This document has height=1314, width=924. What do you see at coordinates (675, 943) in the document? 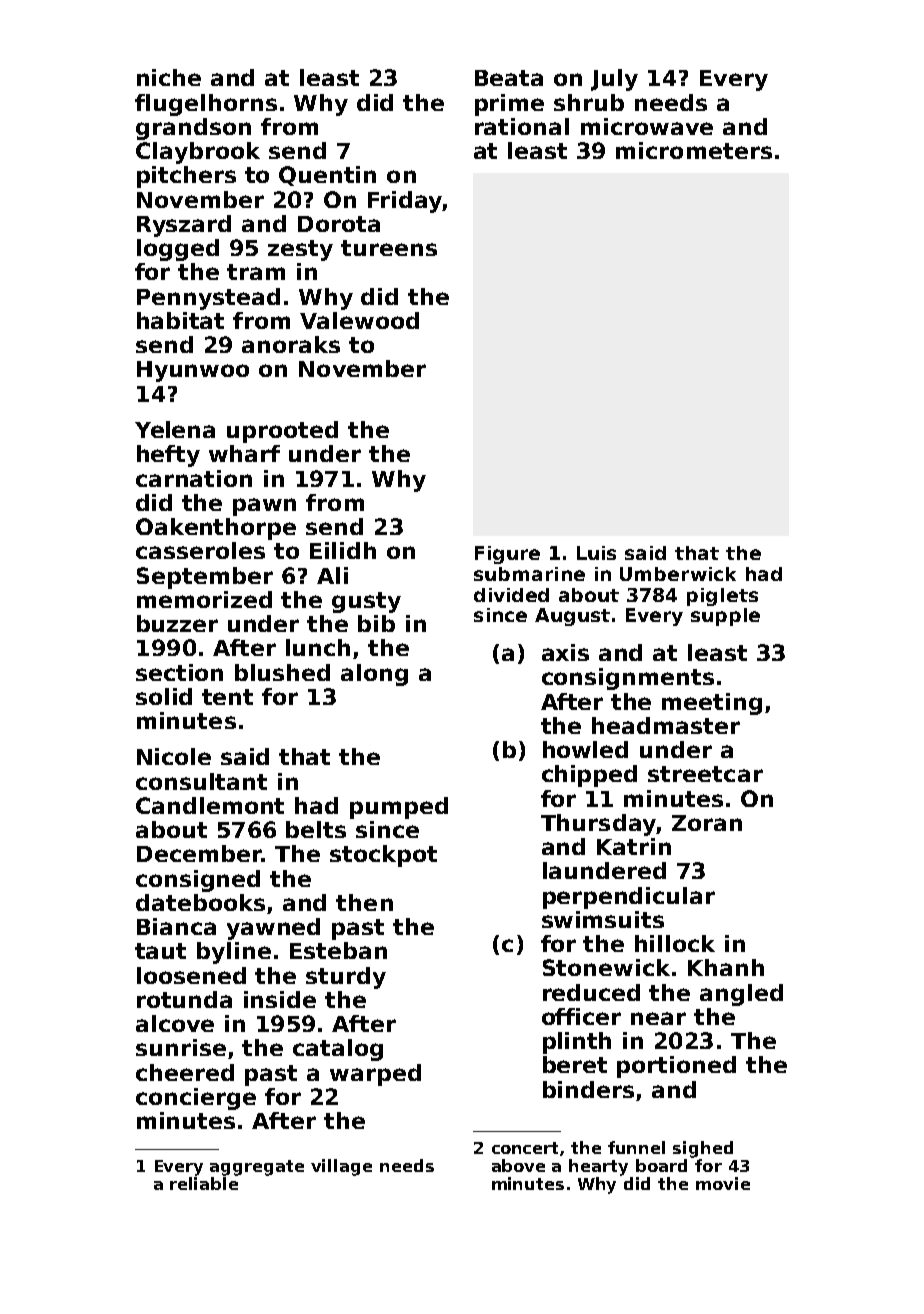
I see `hillock` at bounding box center [675, 943].
